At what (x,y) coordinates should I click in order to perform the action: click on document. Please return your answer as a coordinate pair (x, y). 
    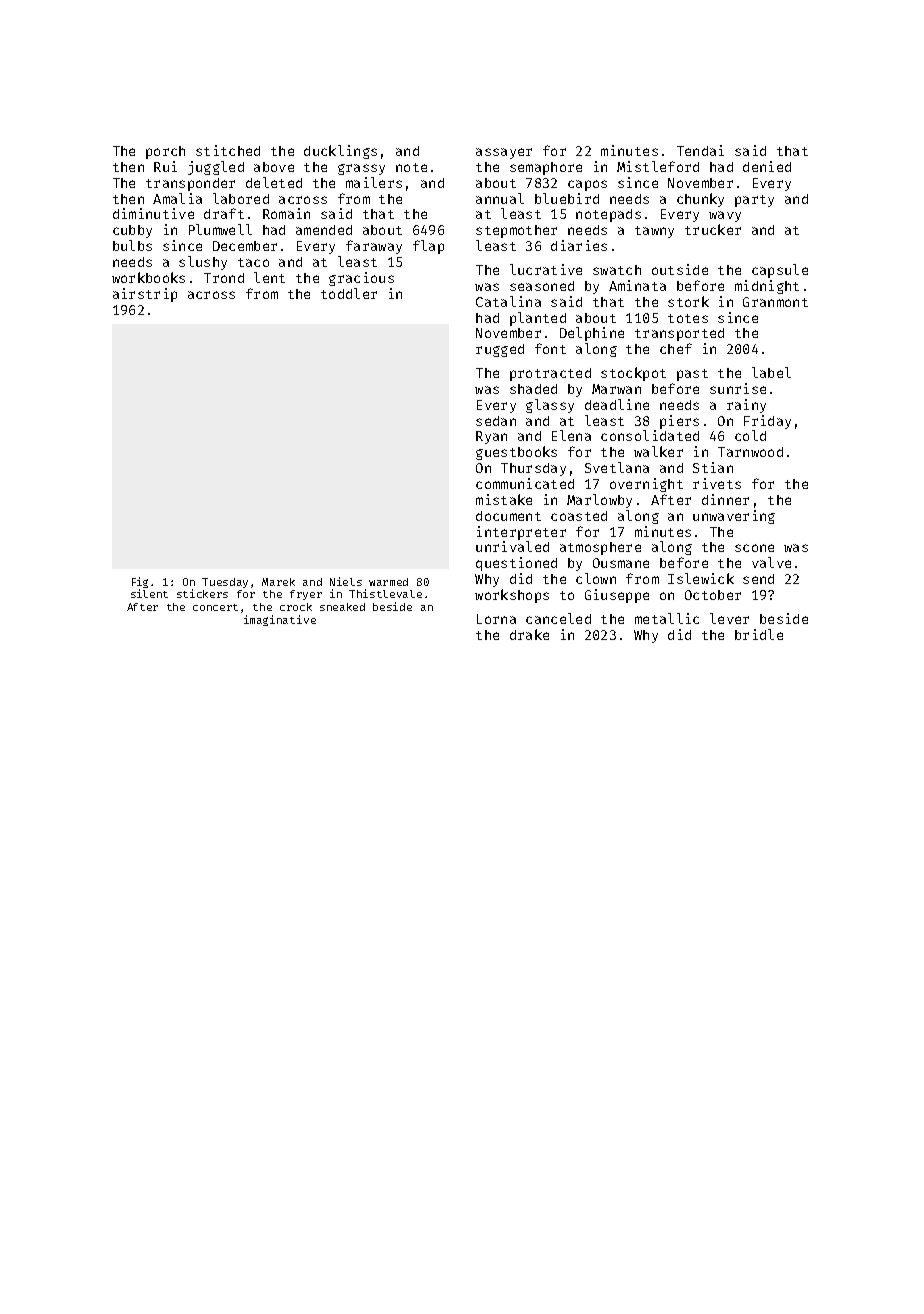
    Looking at the image, I should click on (508, 516).
